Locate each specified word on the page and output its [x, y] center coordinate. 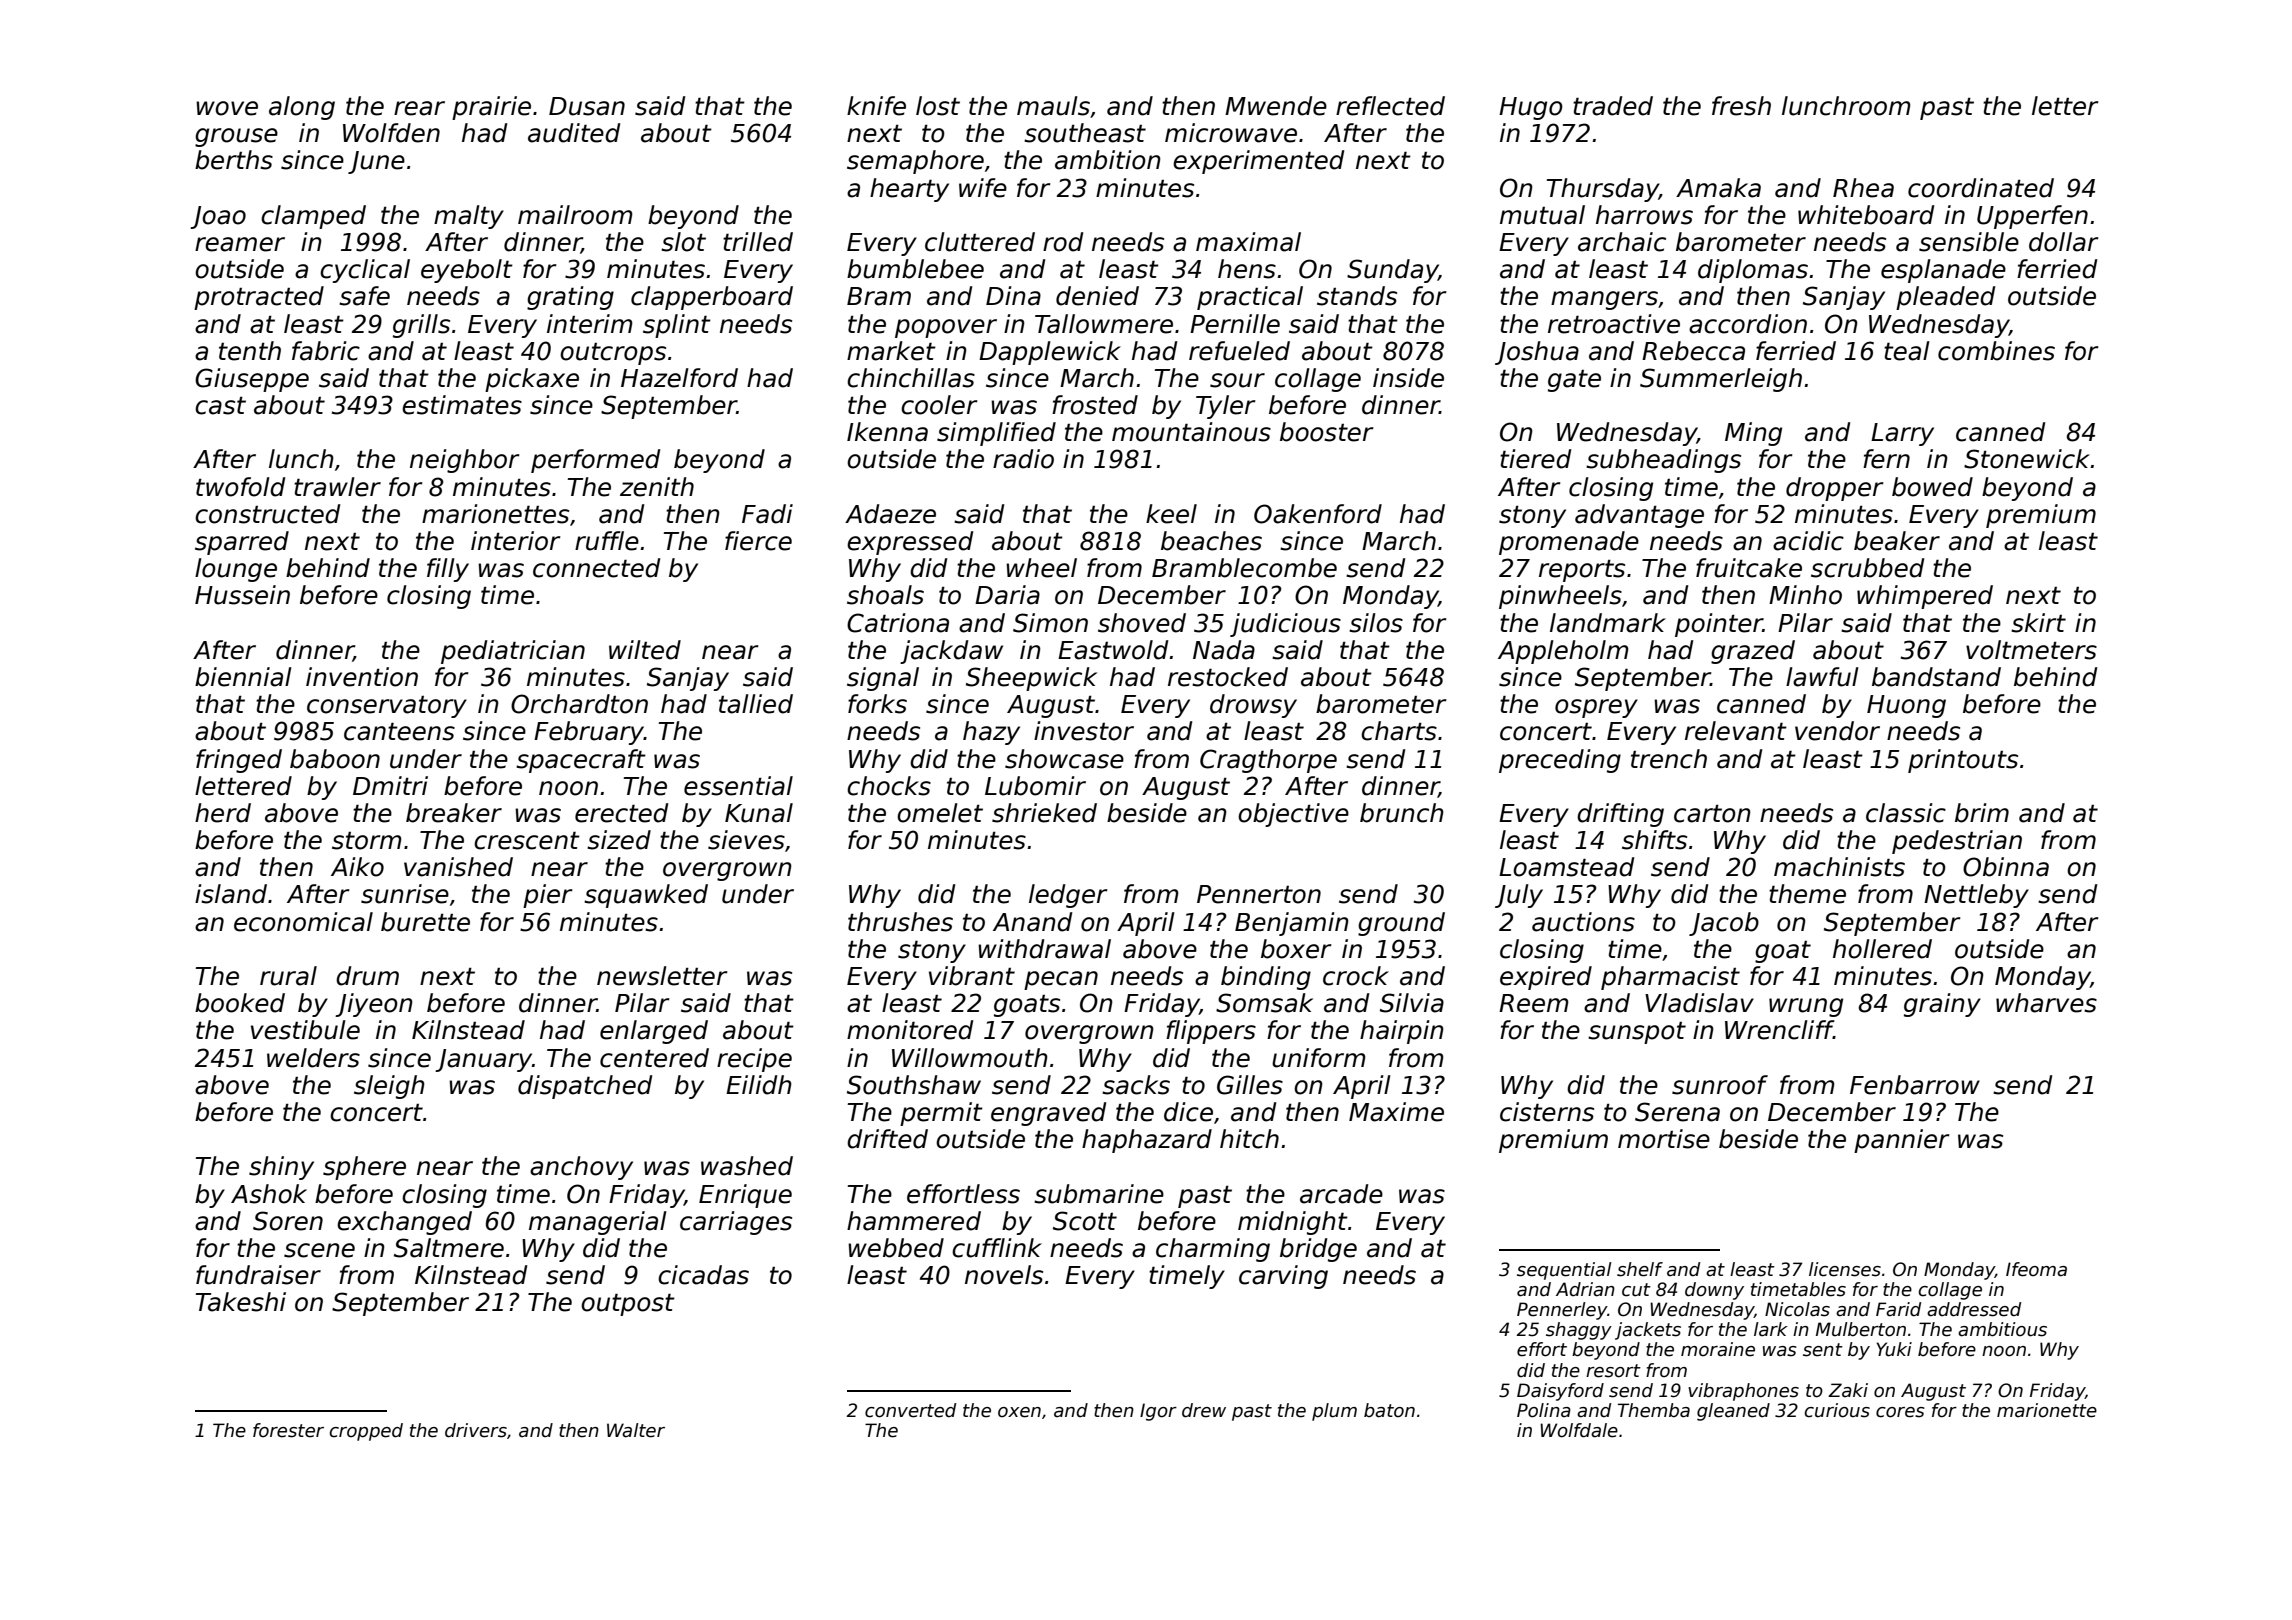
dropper [1835, 489]
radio [1023, 459]
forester [288, 1430]
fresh [1741, 106]
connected [596, 568]
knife [876, 106]
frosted [1095, 405]
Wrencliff [1779, 1030]
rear [419, 108]
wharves [2046, 1003]
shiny [281, 1168]
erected [621, 813]
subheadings [1663, 461]
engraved [1048, 1114]
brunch [1402, 813]
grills [421, 326]
